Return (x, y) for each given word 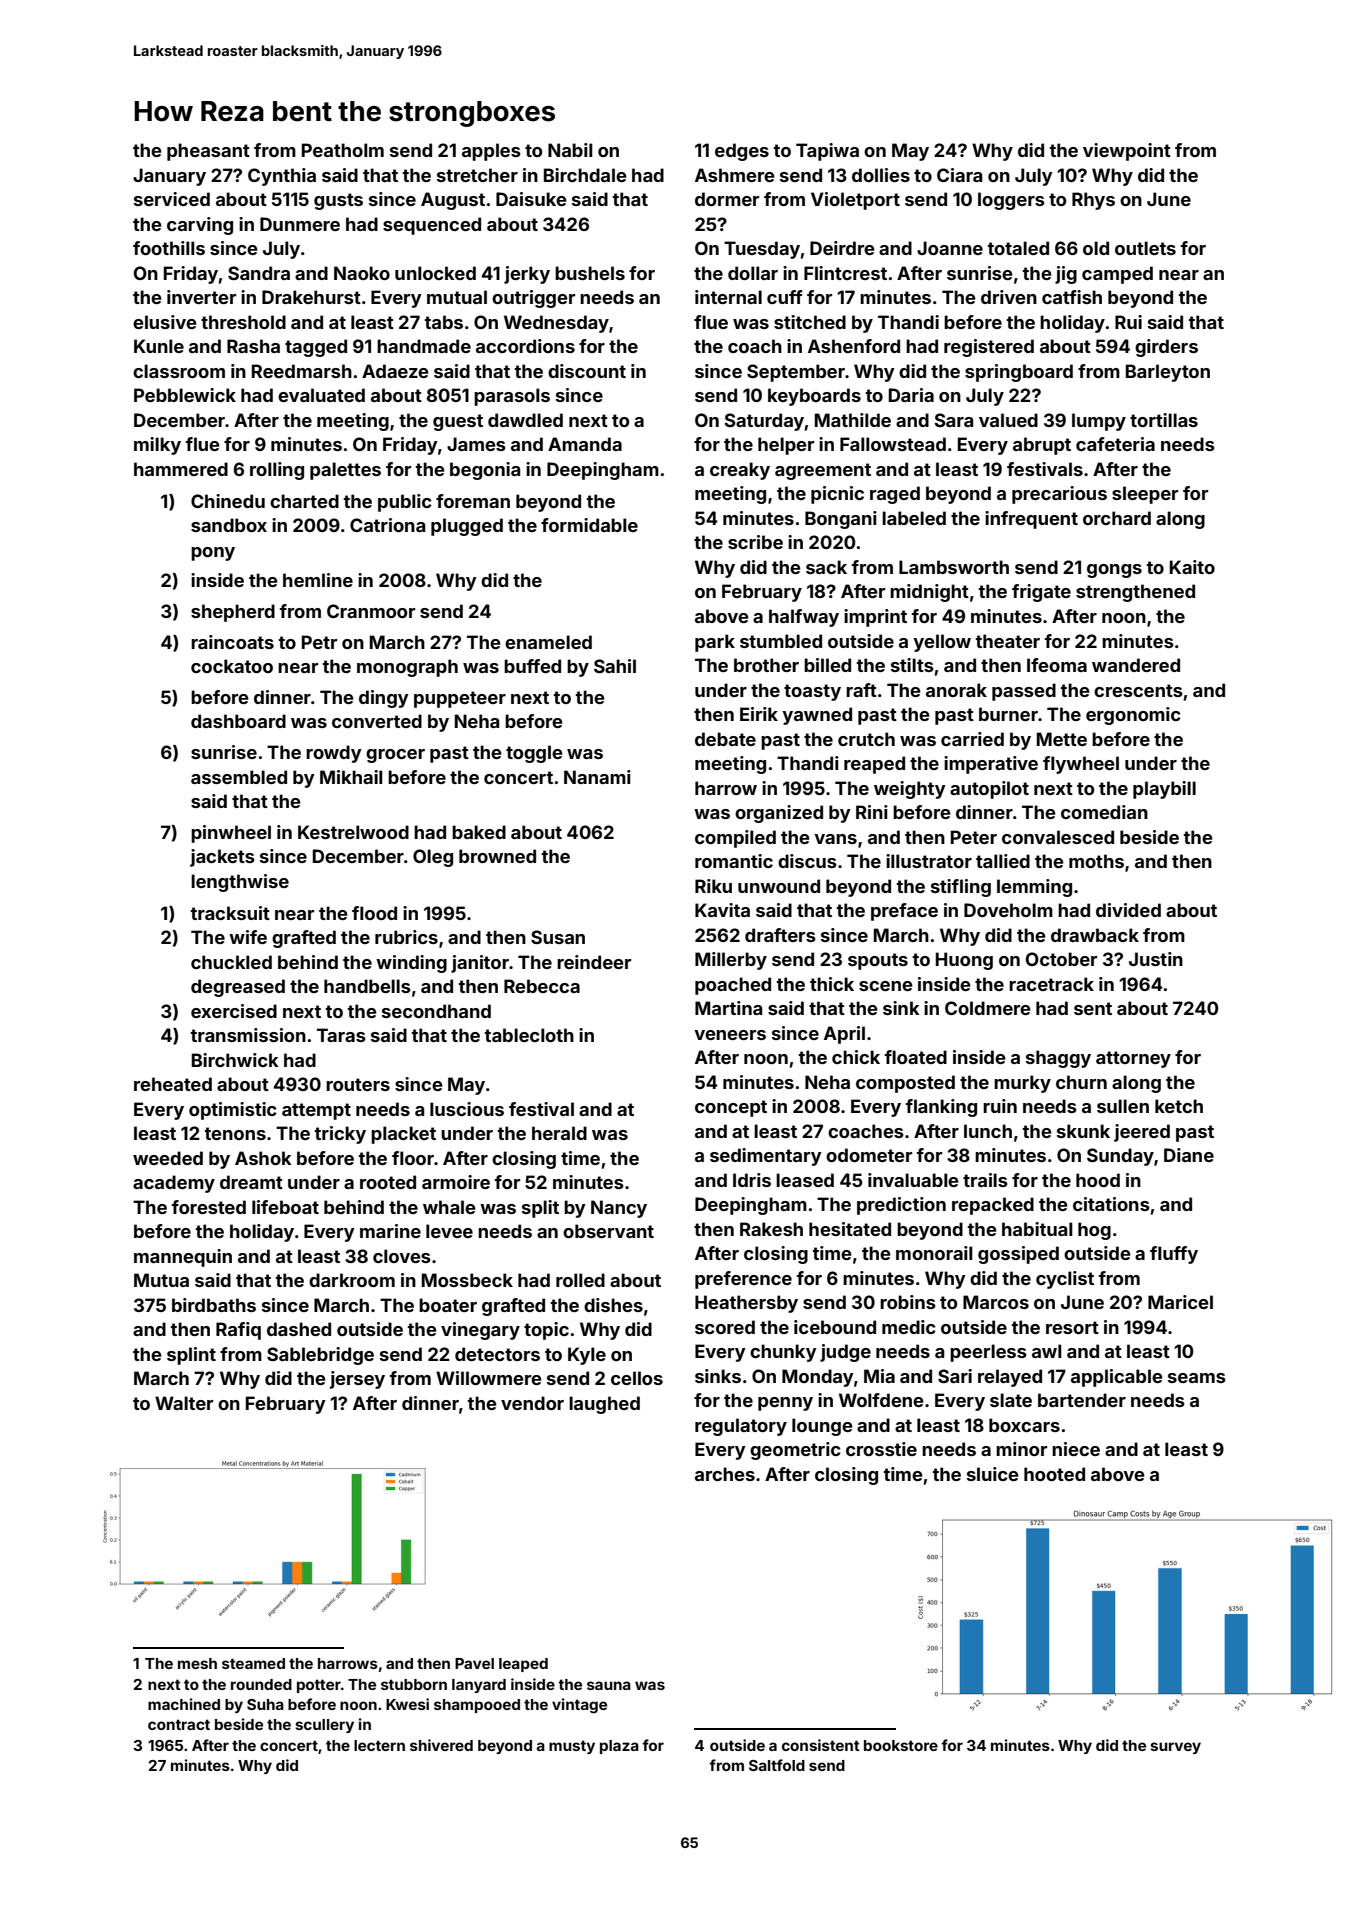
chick (856, 1057)
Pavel (474, 1663)
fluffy (1174, 1255)
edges (742, 152)
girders (1166, 348)
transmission (248, 1035)
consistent (821, 1745)
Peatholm (343, 150)
